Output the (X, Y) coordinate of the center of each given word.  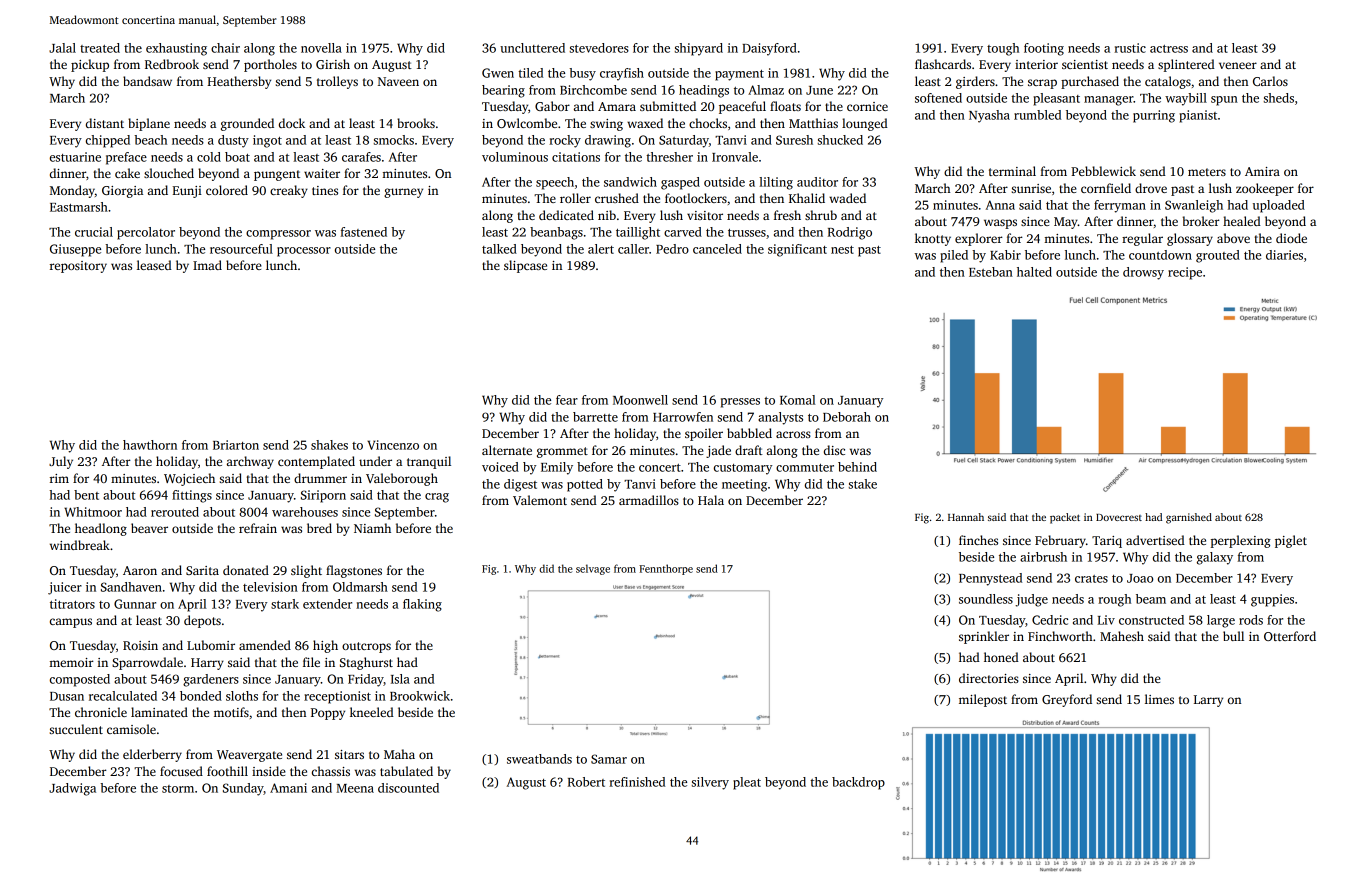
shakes (329, 445)
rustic (1130, 48)
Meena (355, 788)
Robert (586, 782)
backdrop (858, 783)
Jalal (62, 48)
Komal (797, 400)
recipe (1185, 273)
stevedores (599, 48)
